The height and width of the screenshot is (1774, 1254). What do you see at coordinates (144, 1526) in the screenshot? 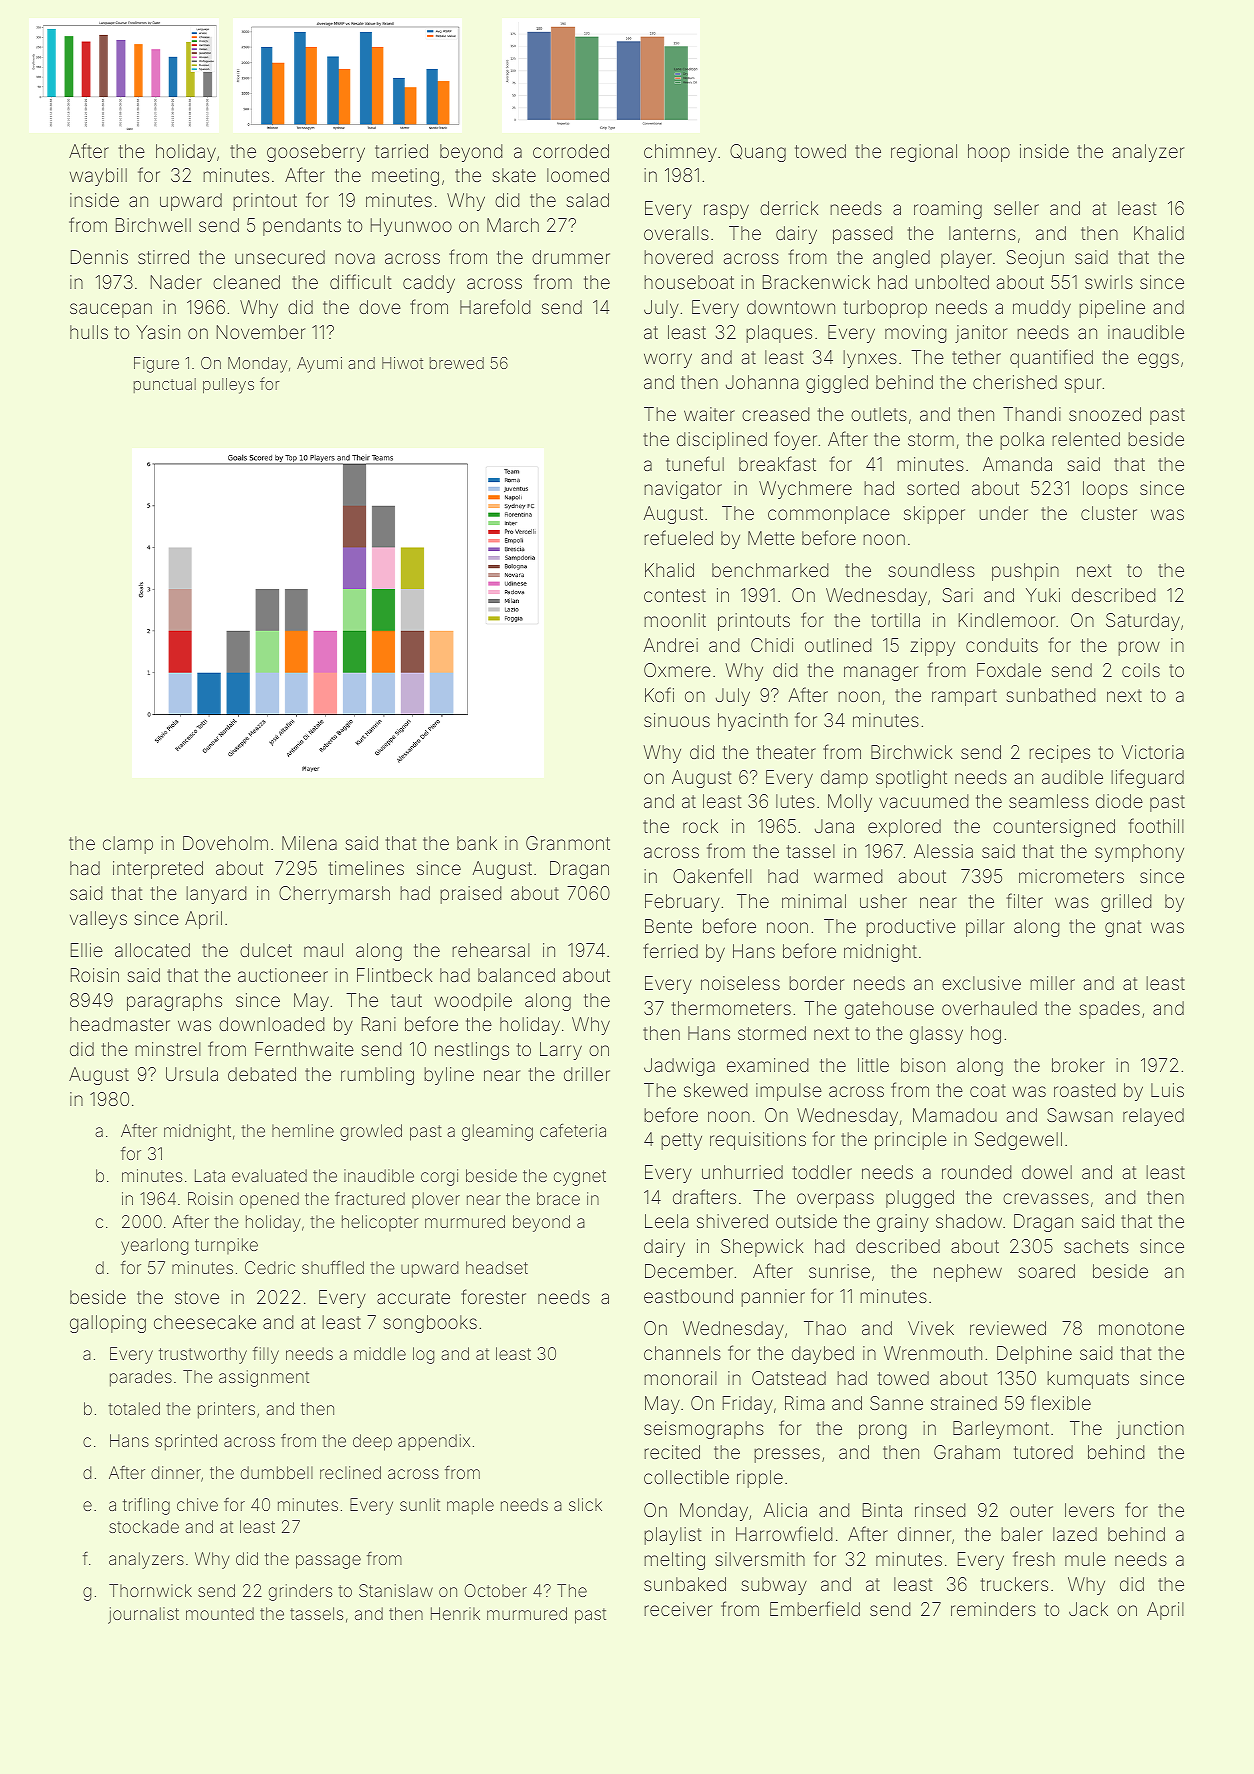
I see `stockade` at bounding box center [144, 1526].
